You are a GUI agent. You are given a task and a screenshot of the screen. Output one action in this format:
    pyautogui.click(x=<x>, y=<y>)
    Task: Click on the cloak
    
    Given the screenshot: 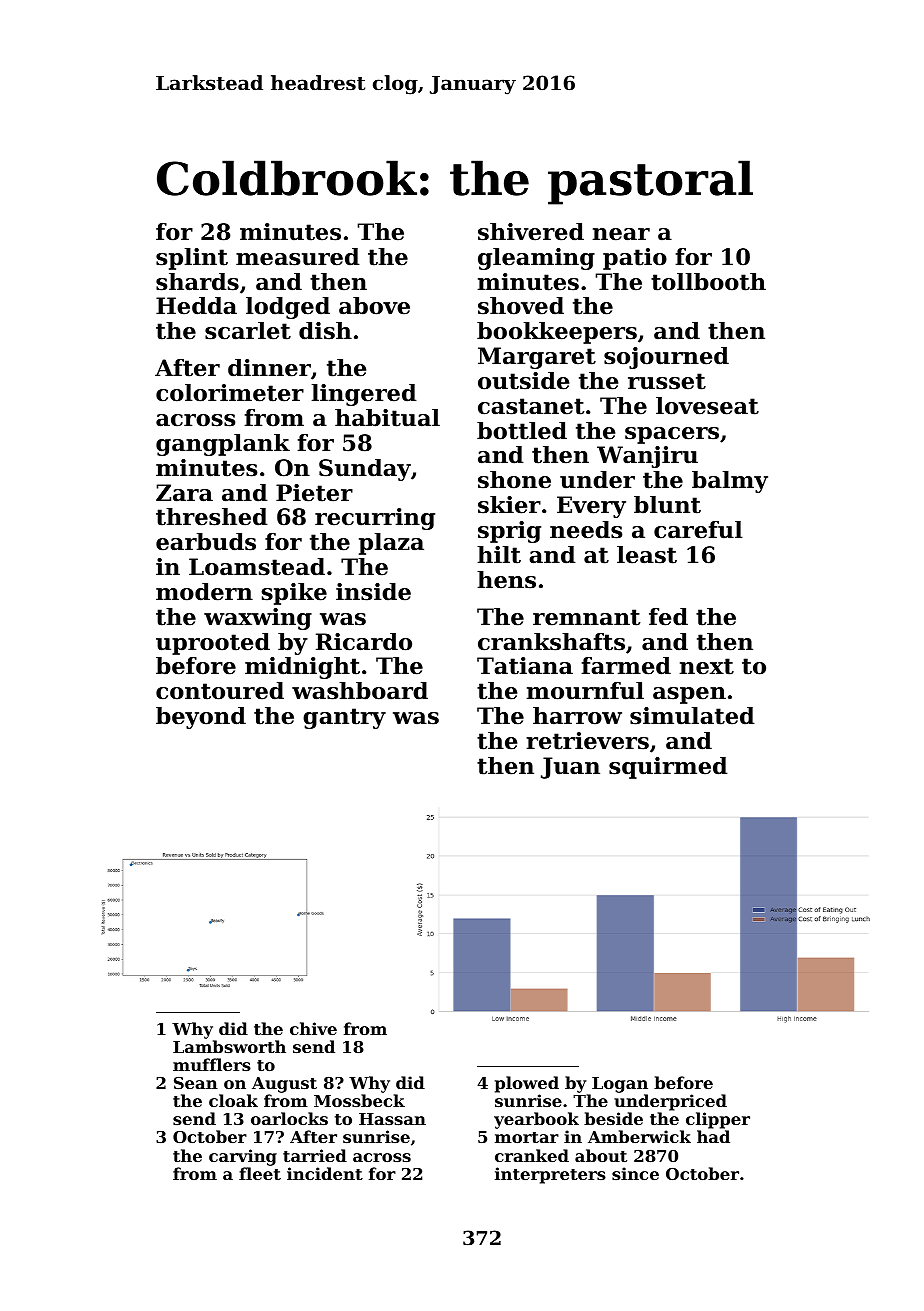 What is the action you would take?
    pyautogui.click(x=233, y=1100)
